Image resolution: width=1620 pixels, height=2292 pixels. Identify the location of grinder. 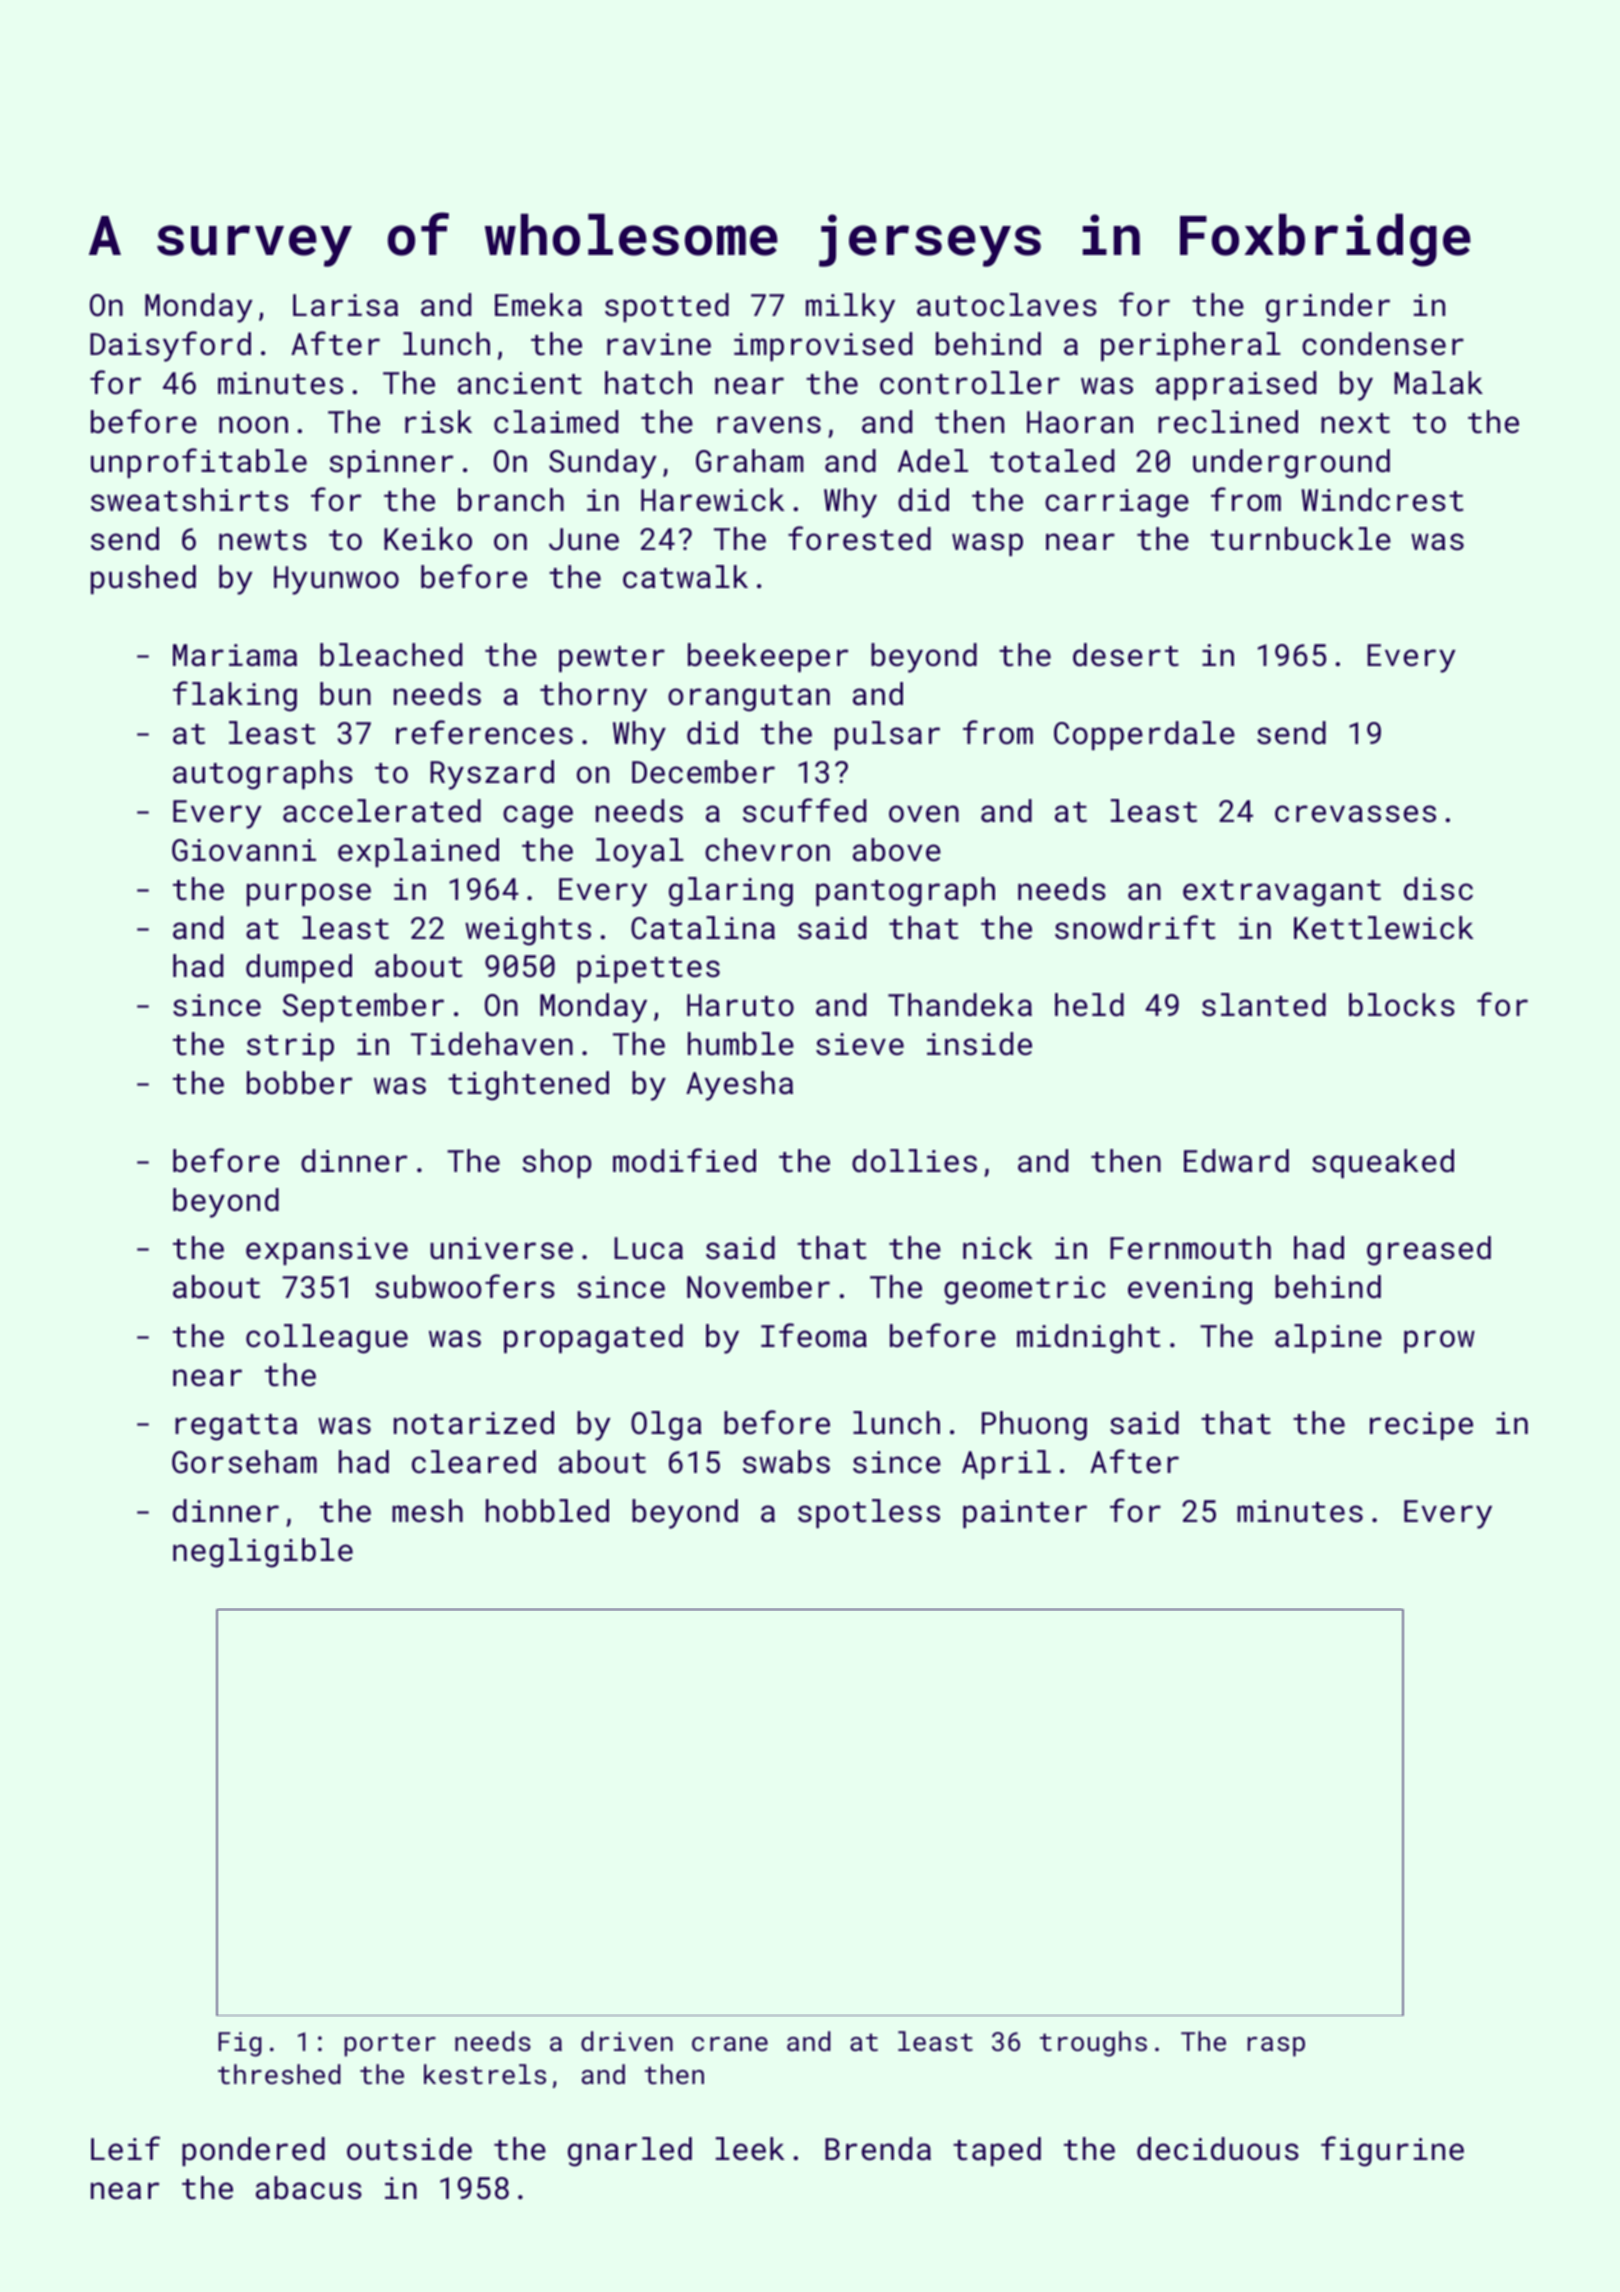
(1328, 308).
